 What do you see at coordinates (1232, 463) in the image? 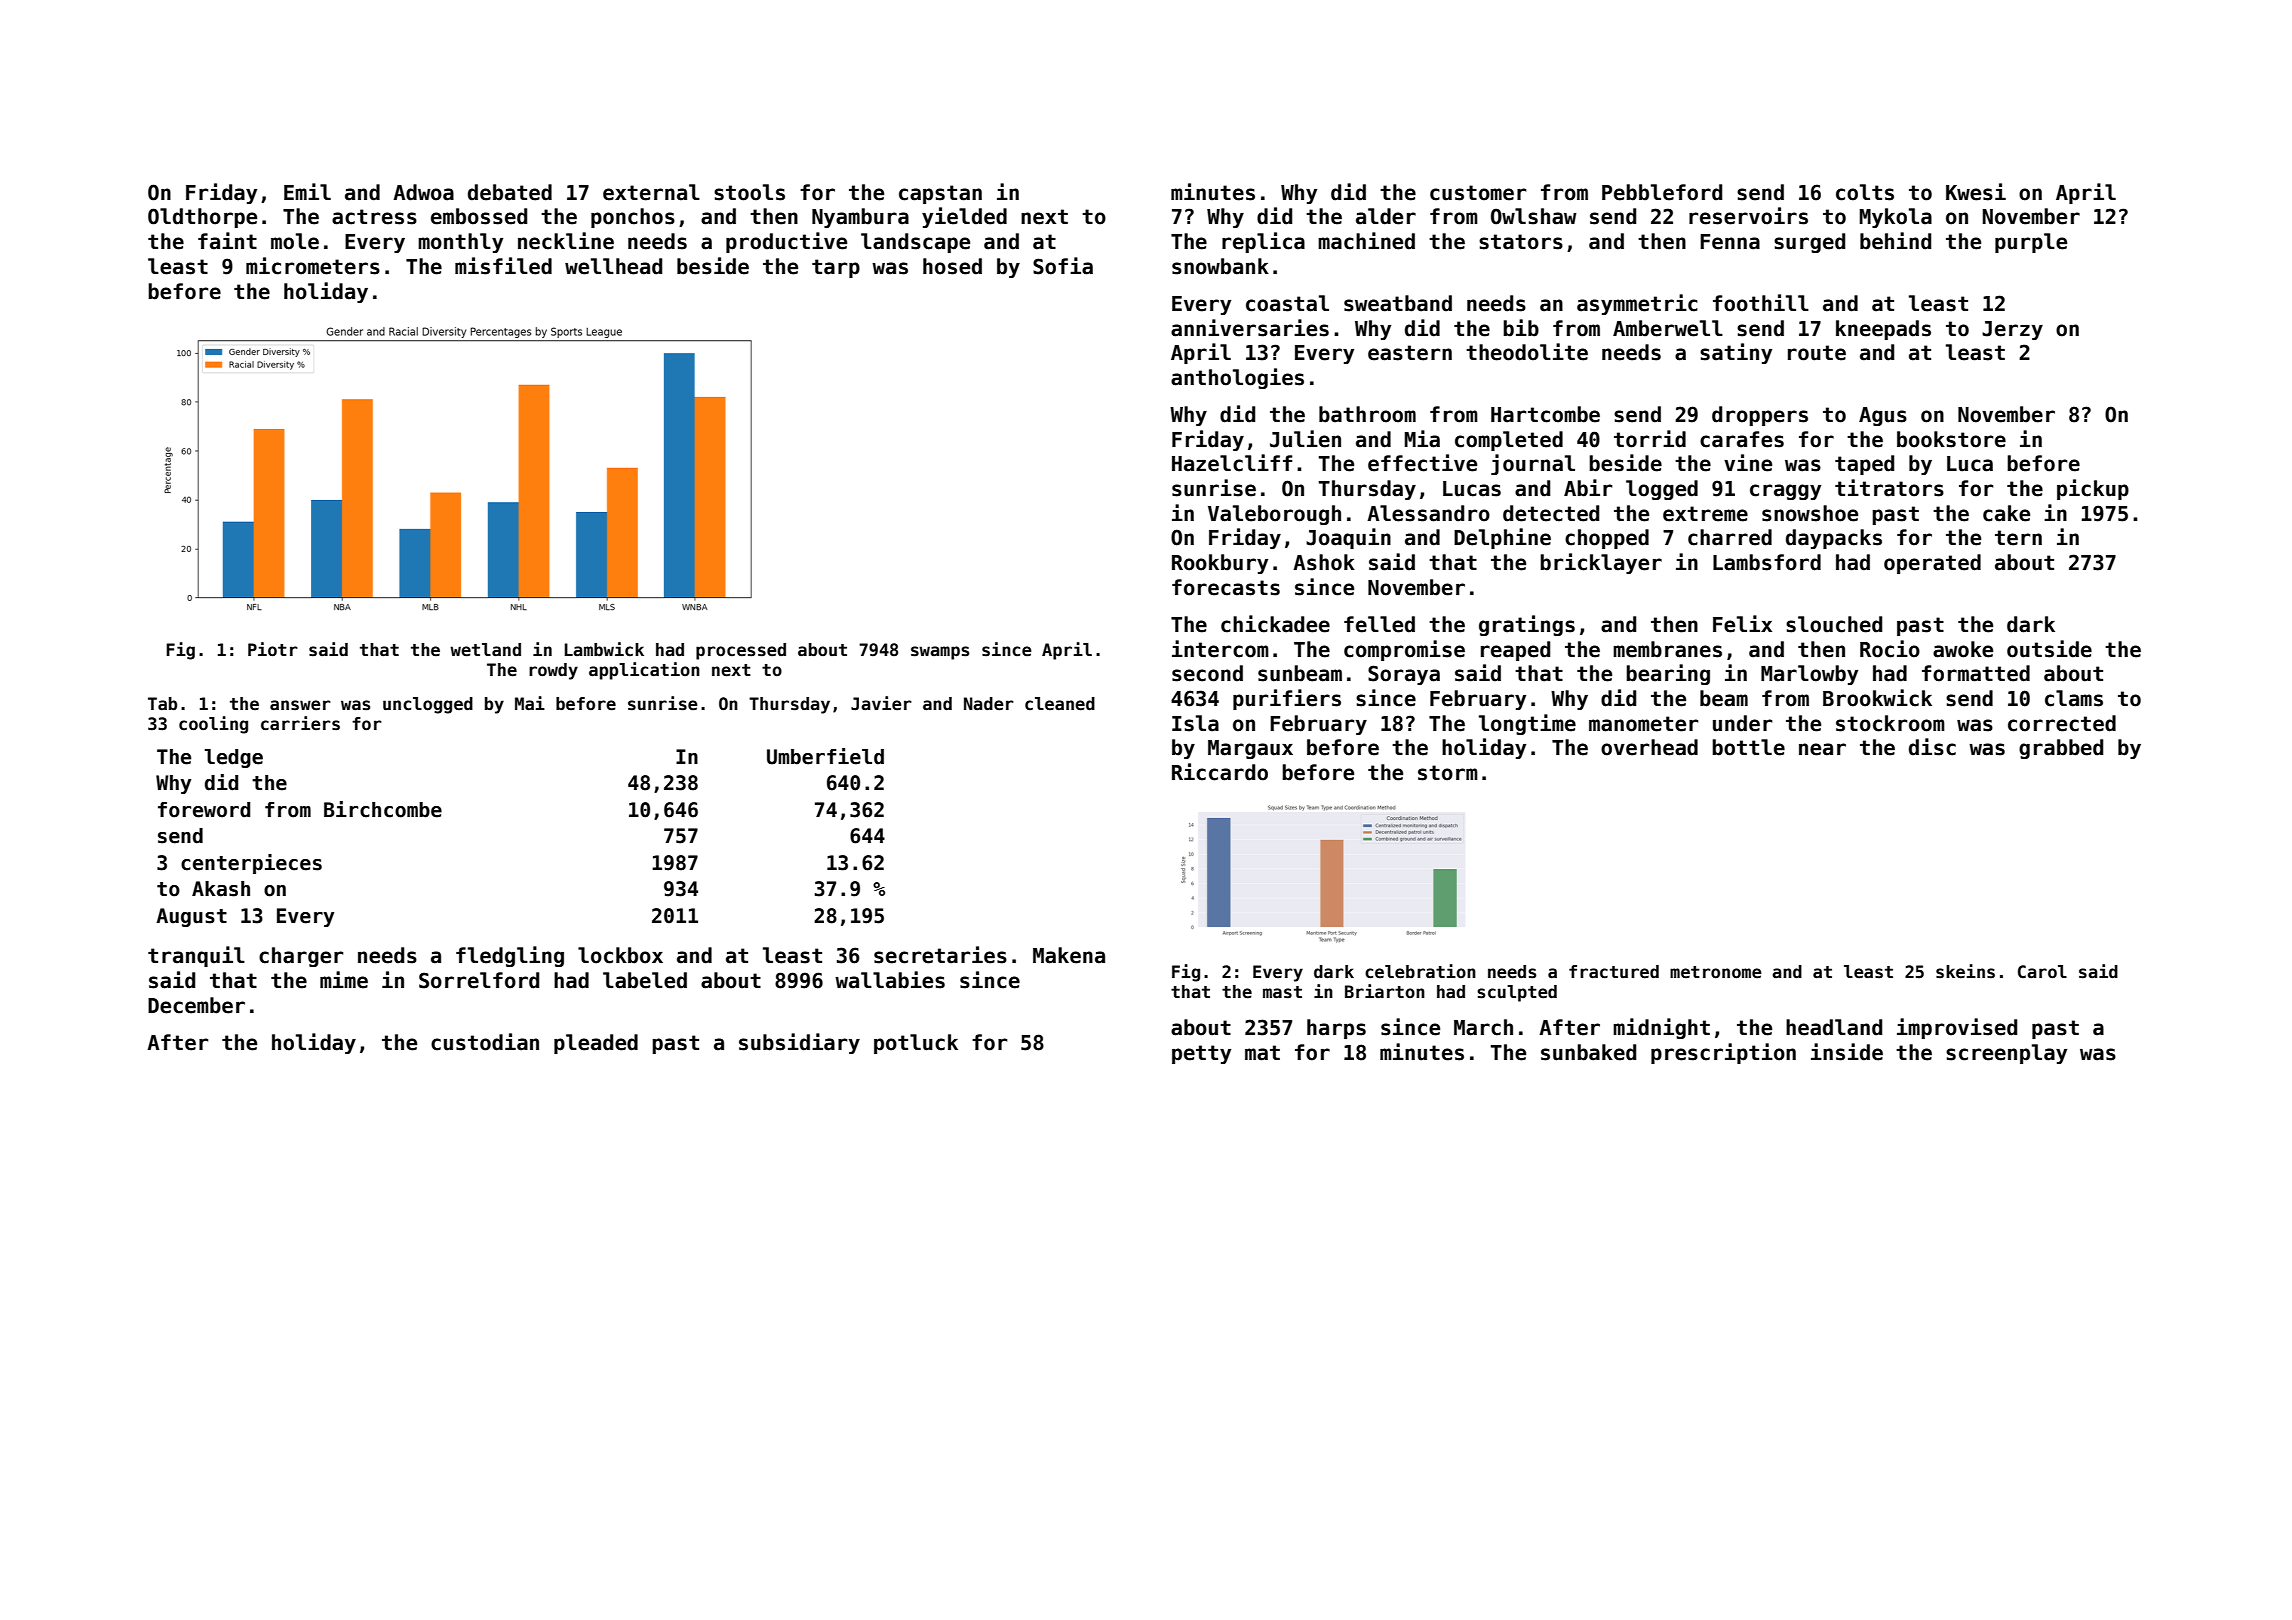
I see `Hazelcliff` at bounding box center [1232, 463].
